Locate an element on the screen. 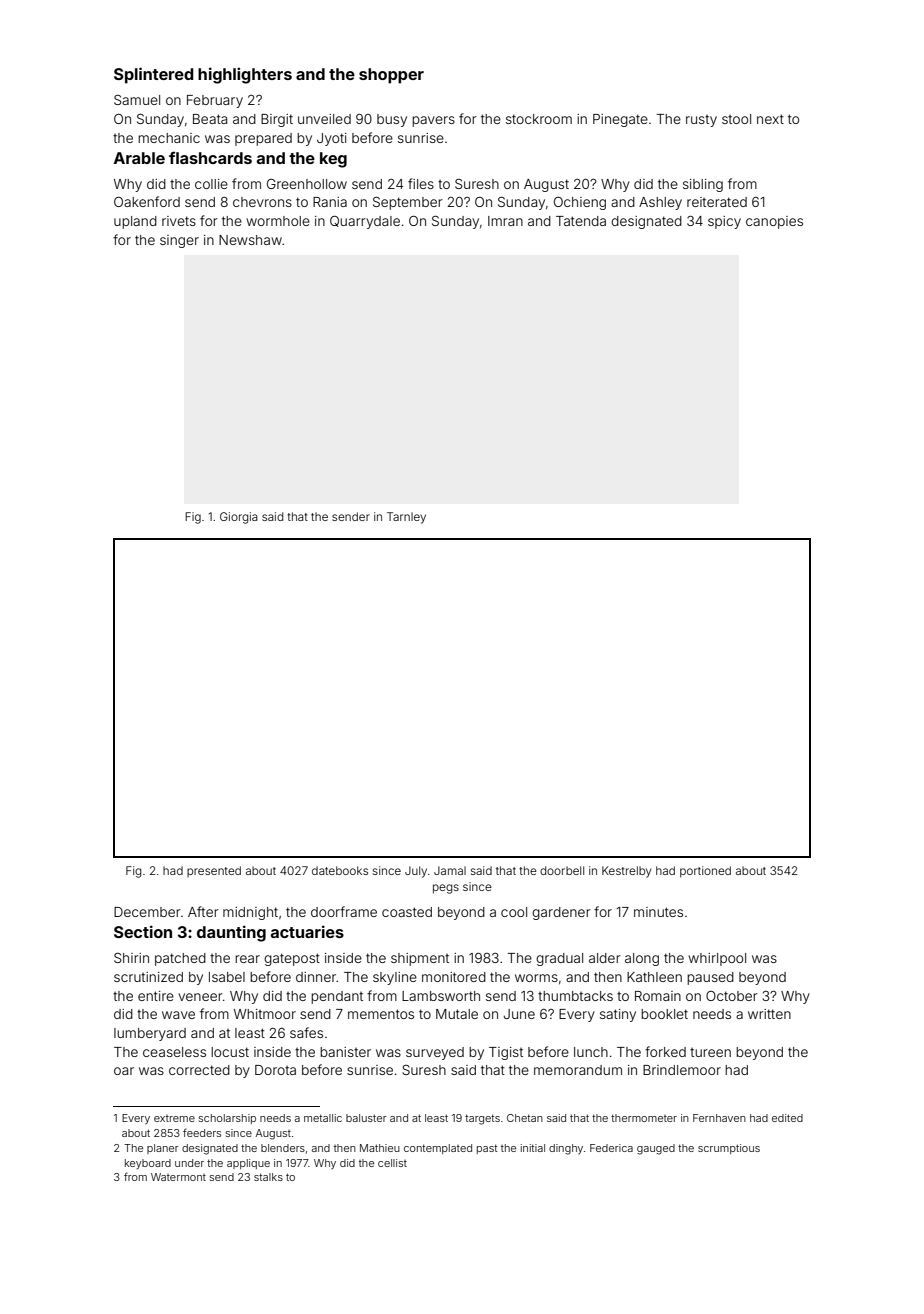 This screenshot has width=924, height=1314. Newshaw is located at coordinates (250, 240).
